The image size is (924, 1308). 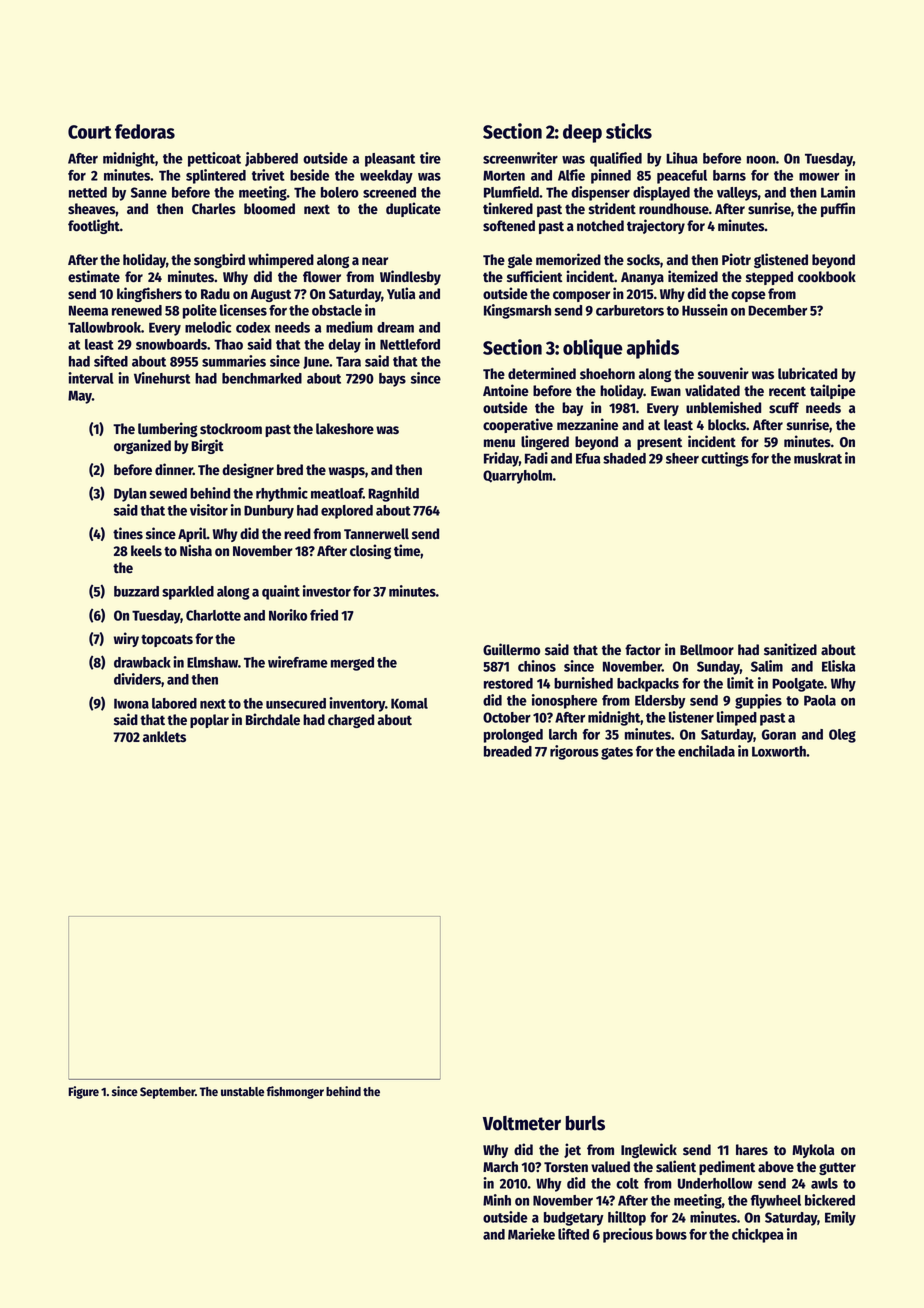 I want to click on sticks, so click(x=629, y=131).
